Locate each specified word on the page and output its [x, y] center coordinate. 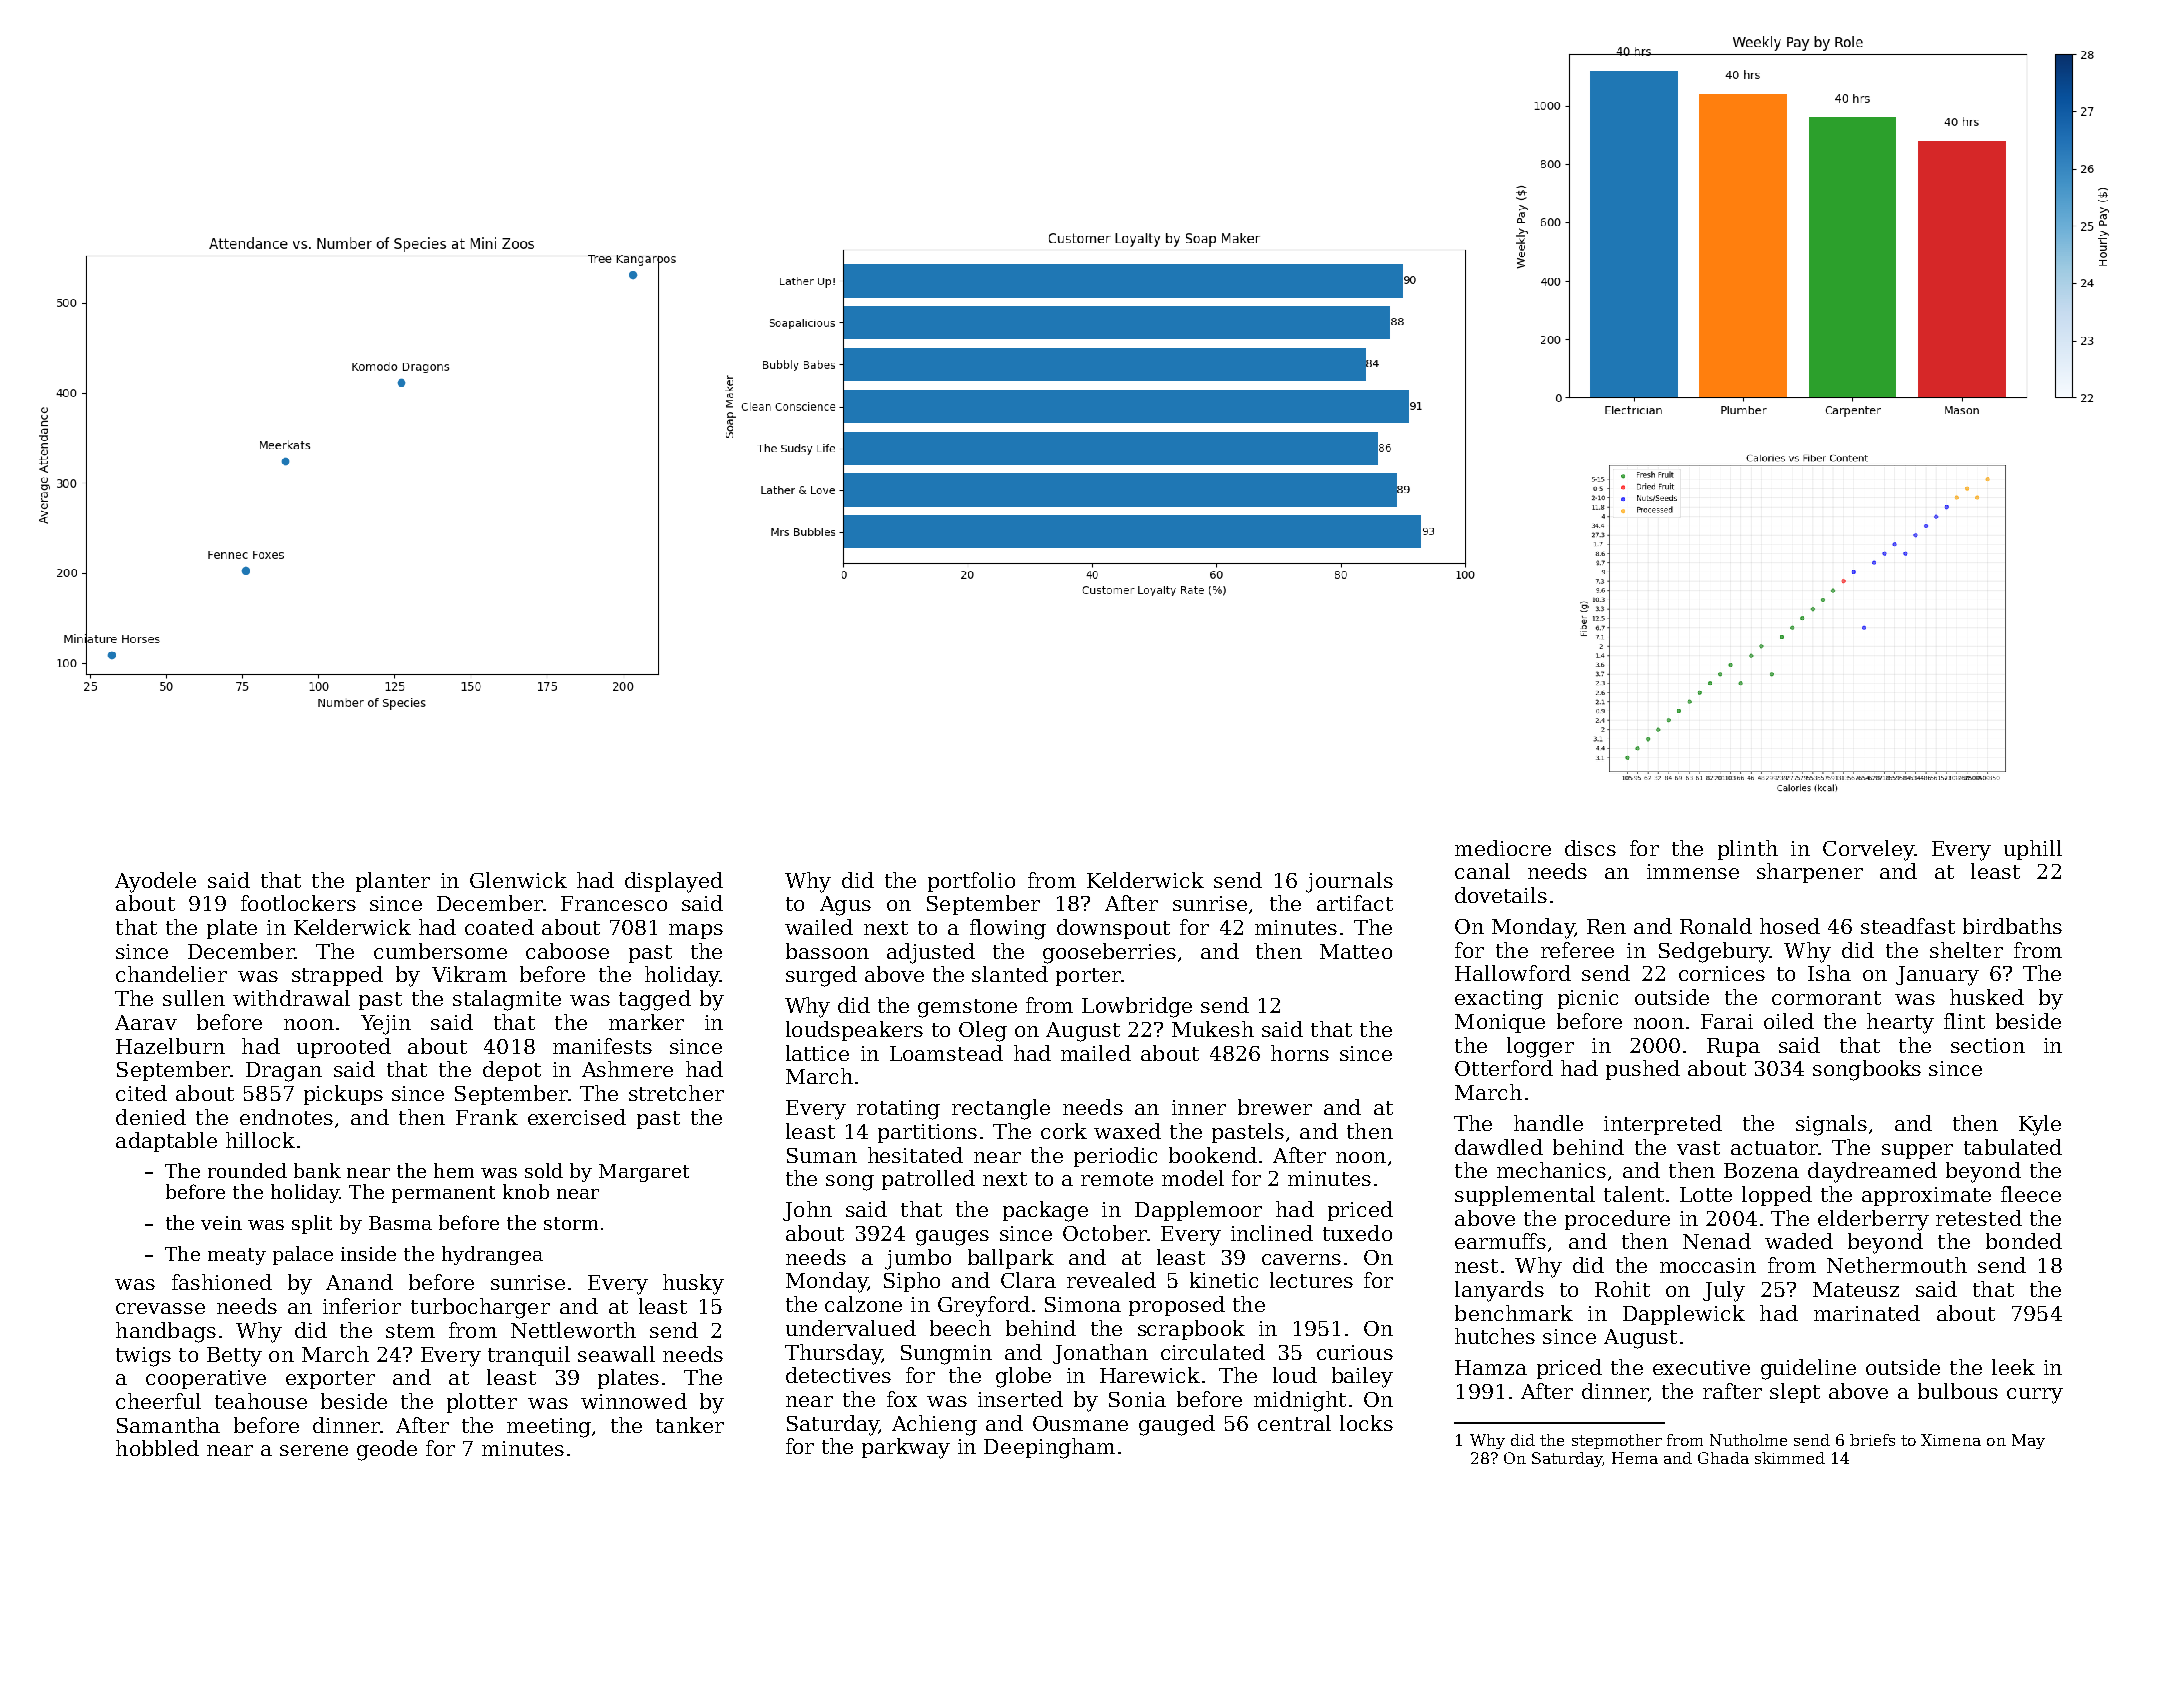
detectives [838, 1375]
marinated [1867, 1313]
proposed [1177, 1306]
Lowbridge [1137, 1007]
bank [317, 1170]
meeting [549, 1428]
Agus [845, 906]
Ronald [1716, 926]
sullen [194, 998]
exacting [1499, 1000]
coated [499, 927]
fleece [2031, 1194]
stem [410, 1331]
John [807, 1211]
